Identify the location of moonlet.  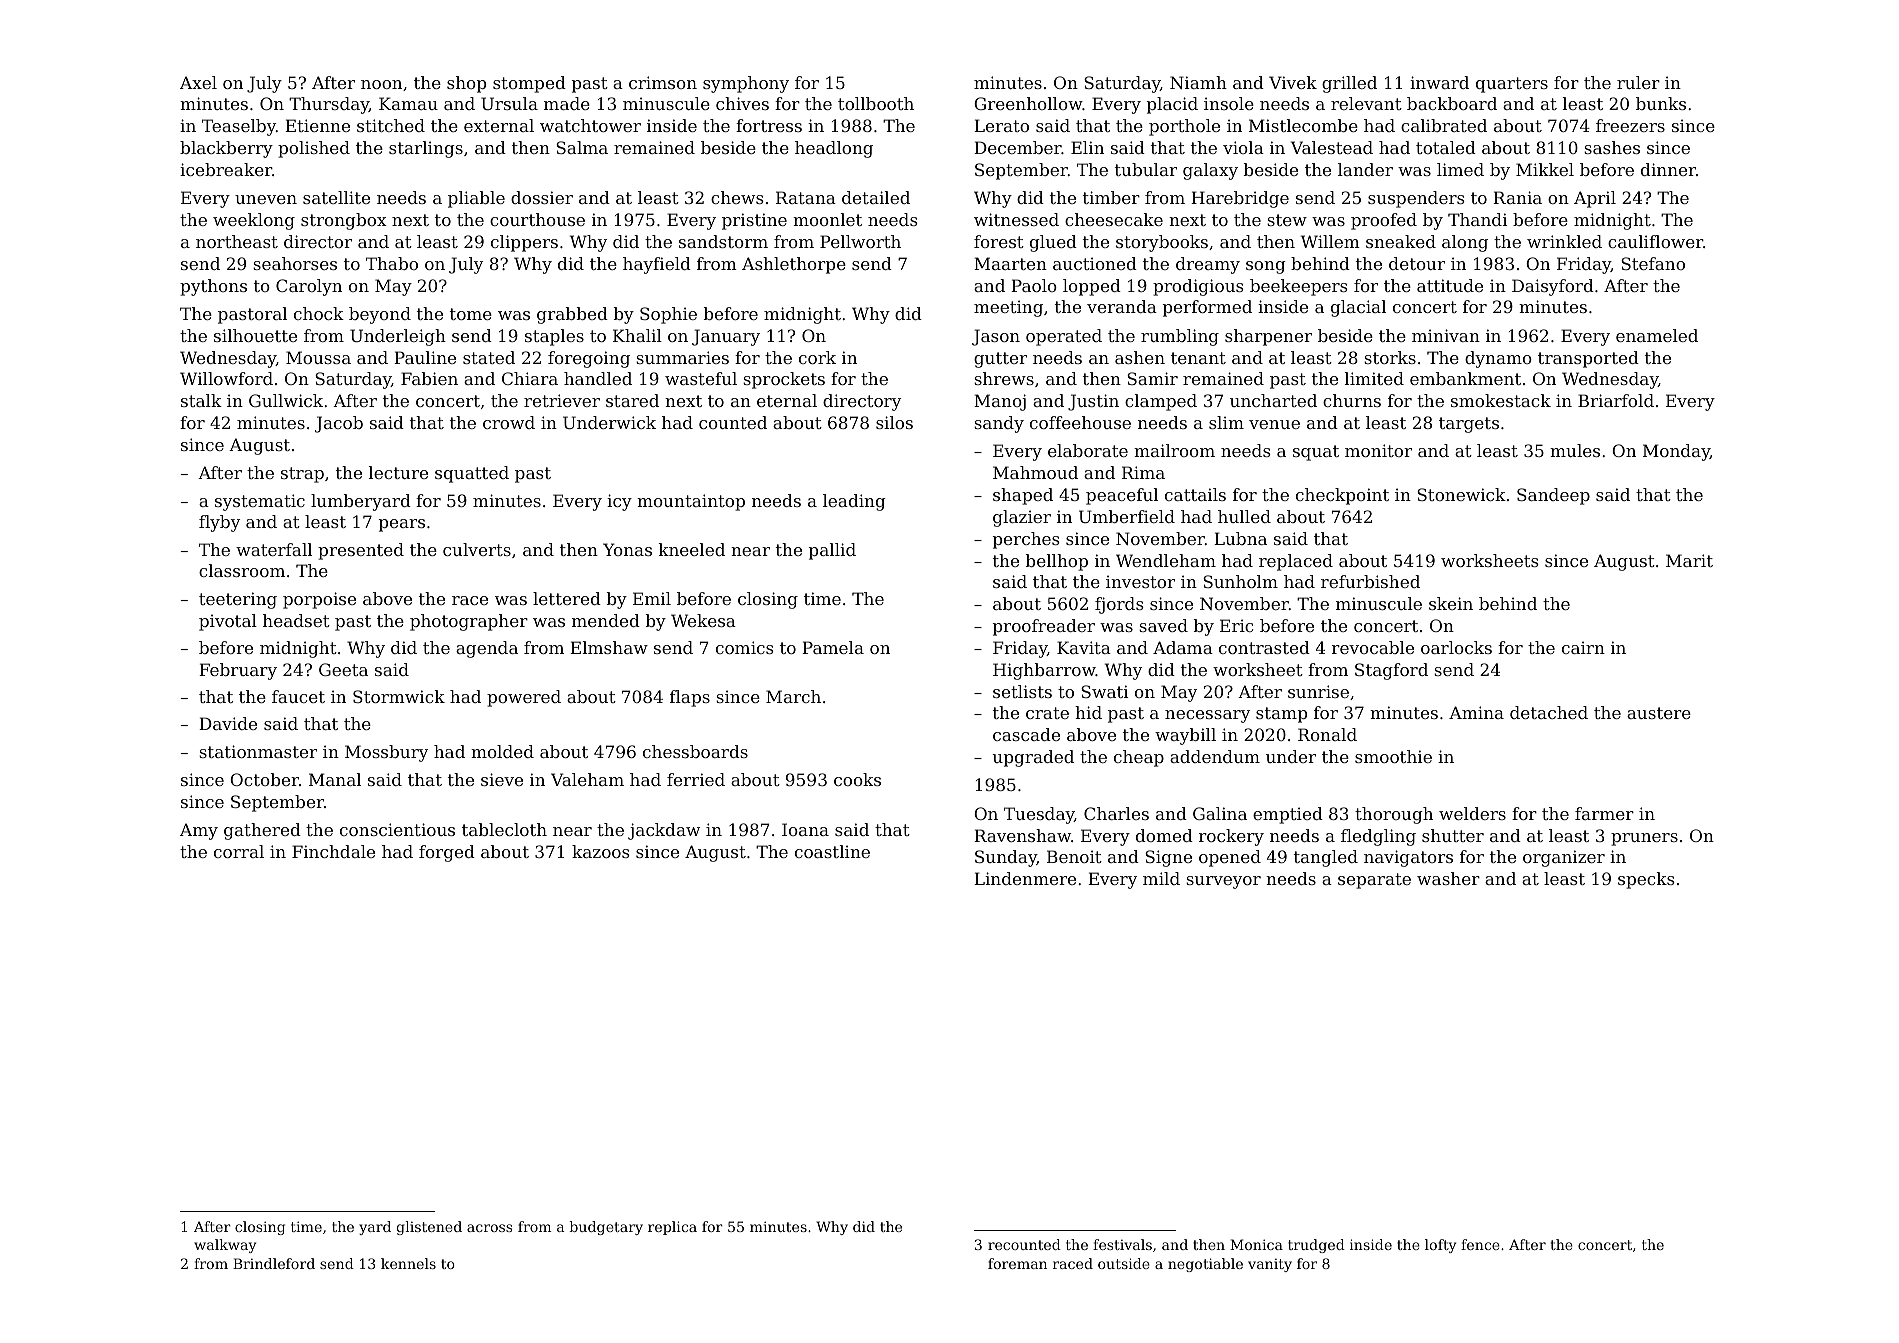
(827, 219).
